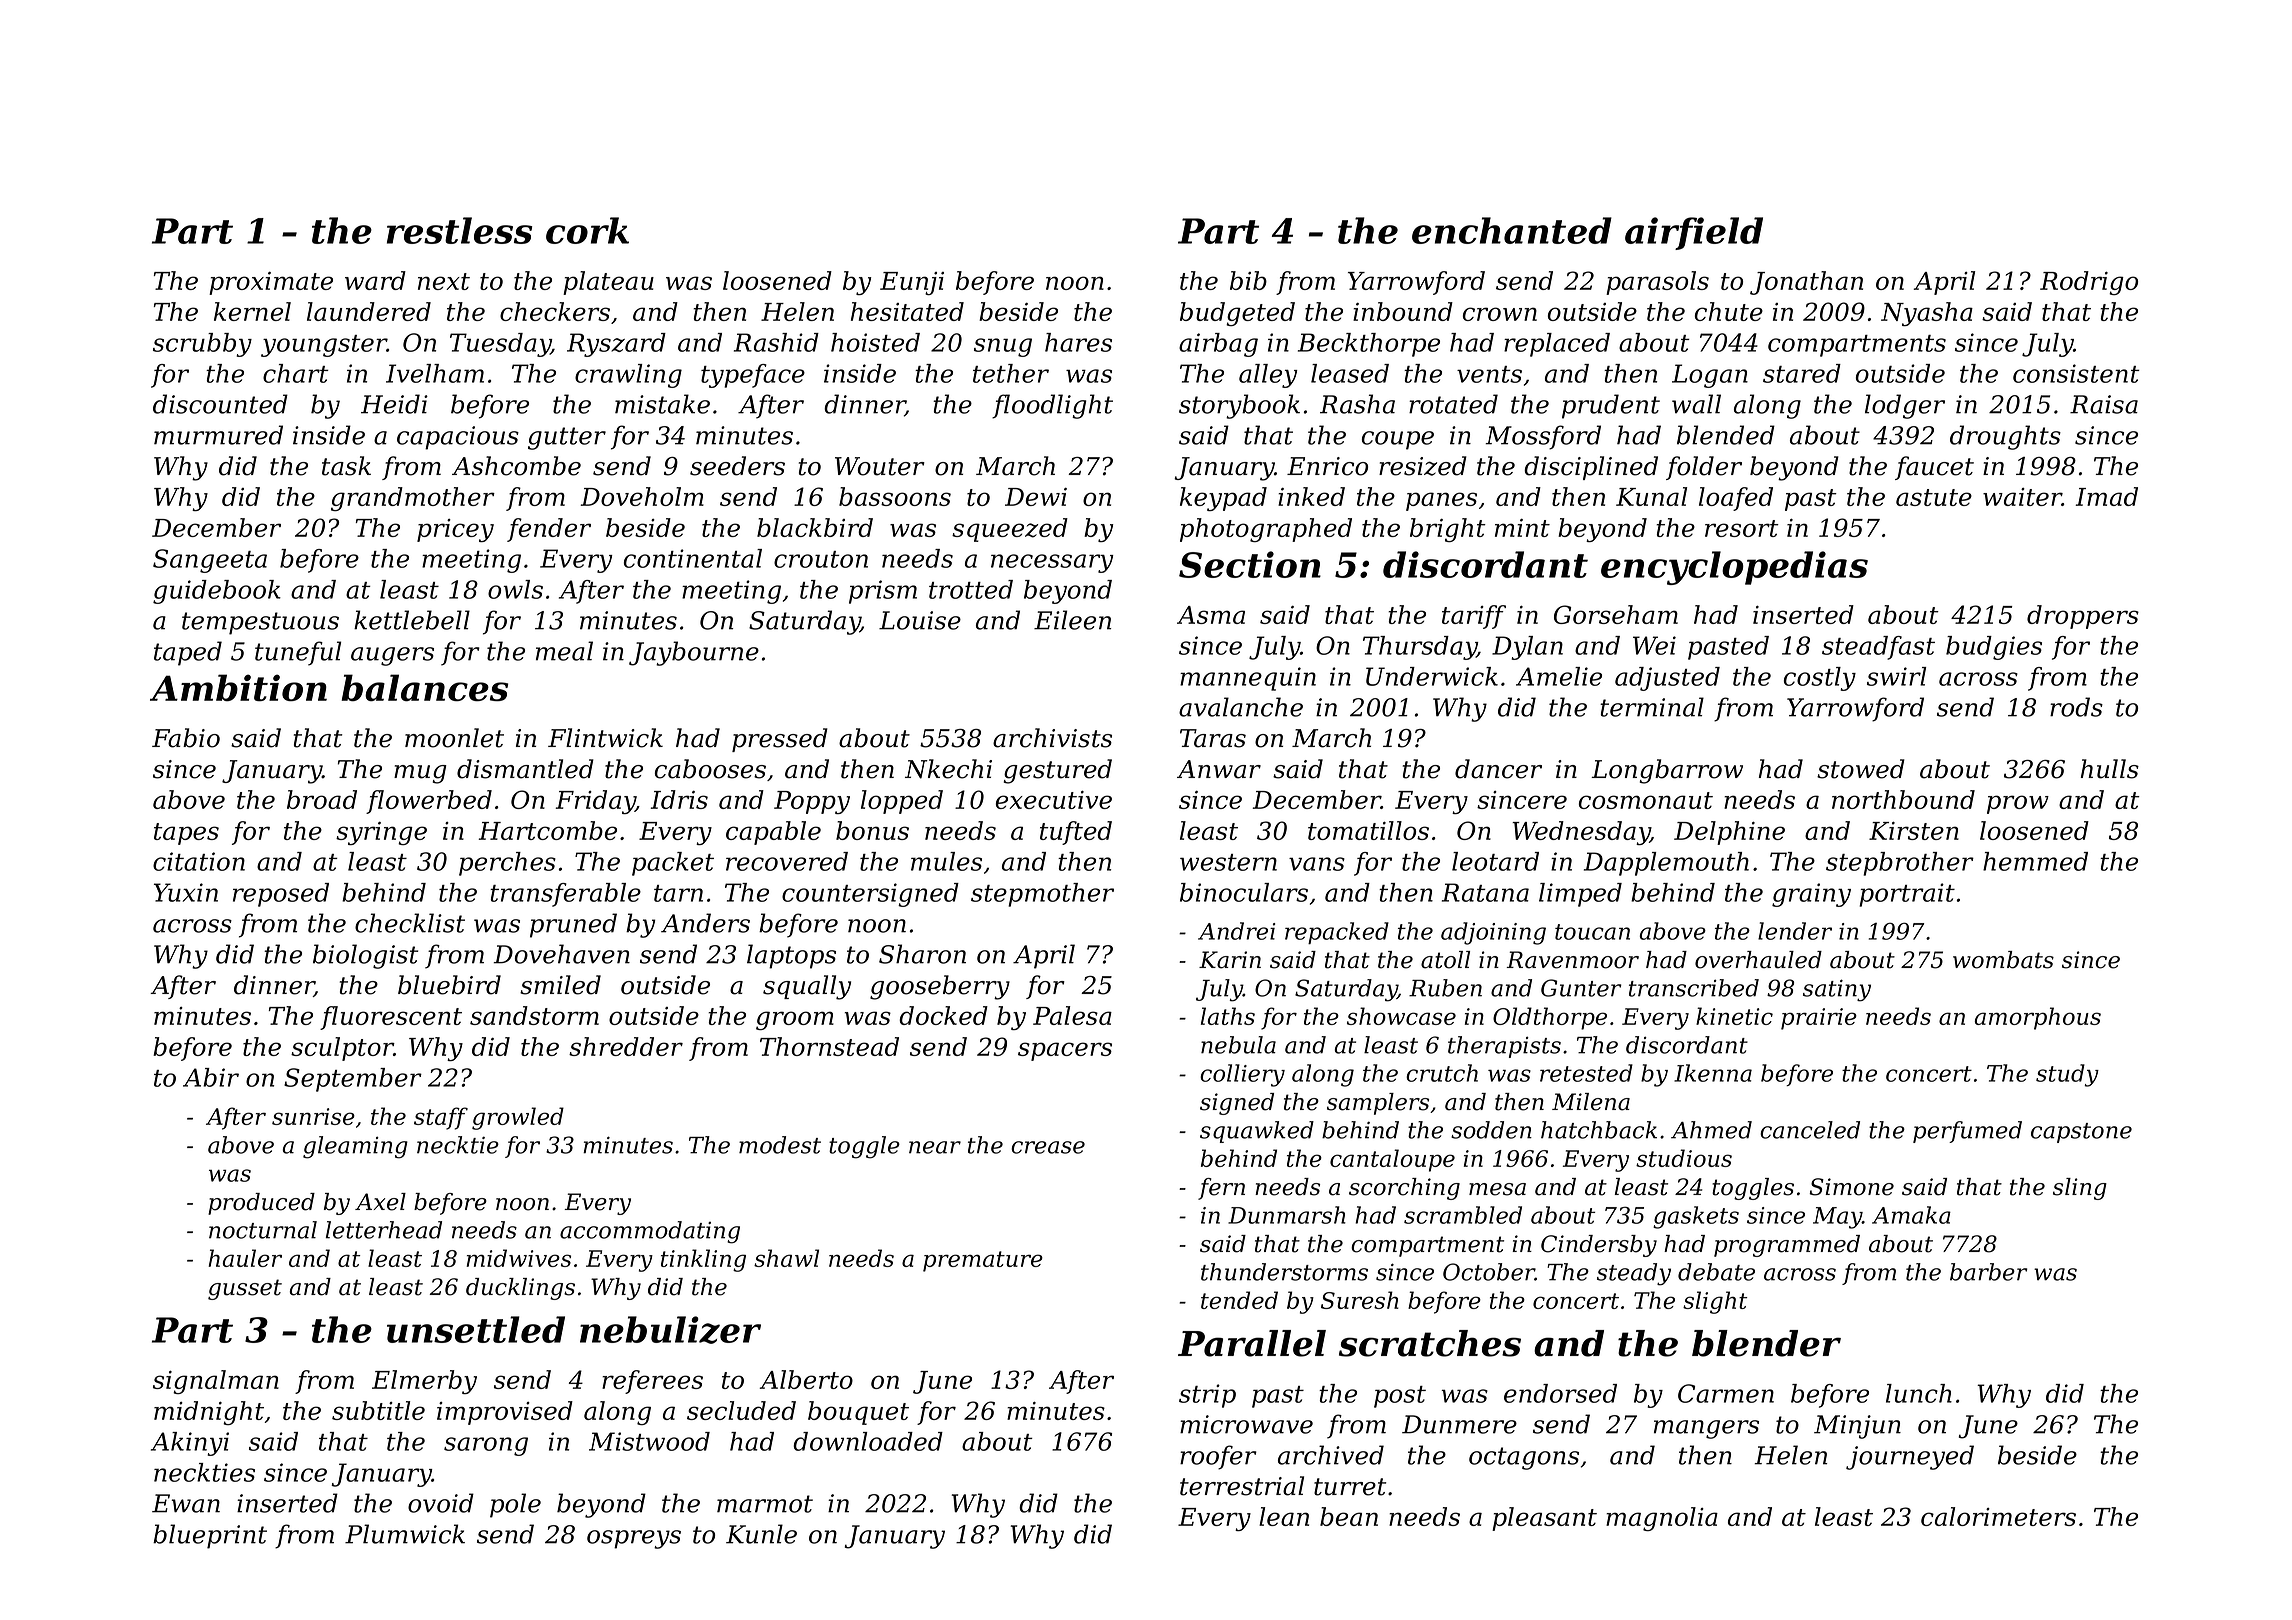  Describe the element at coordinates (2089, 283) in the screenshot. I see `Rodrigo` at that location.
